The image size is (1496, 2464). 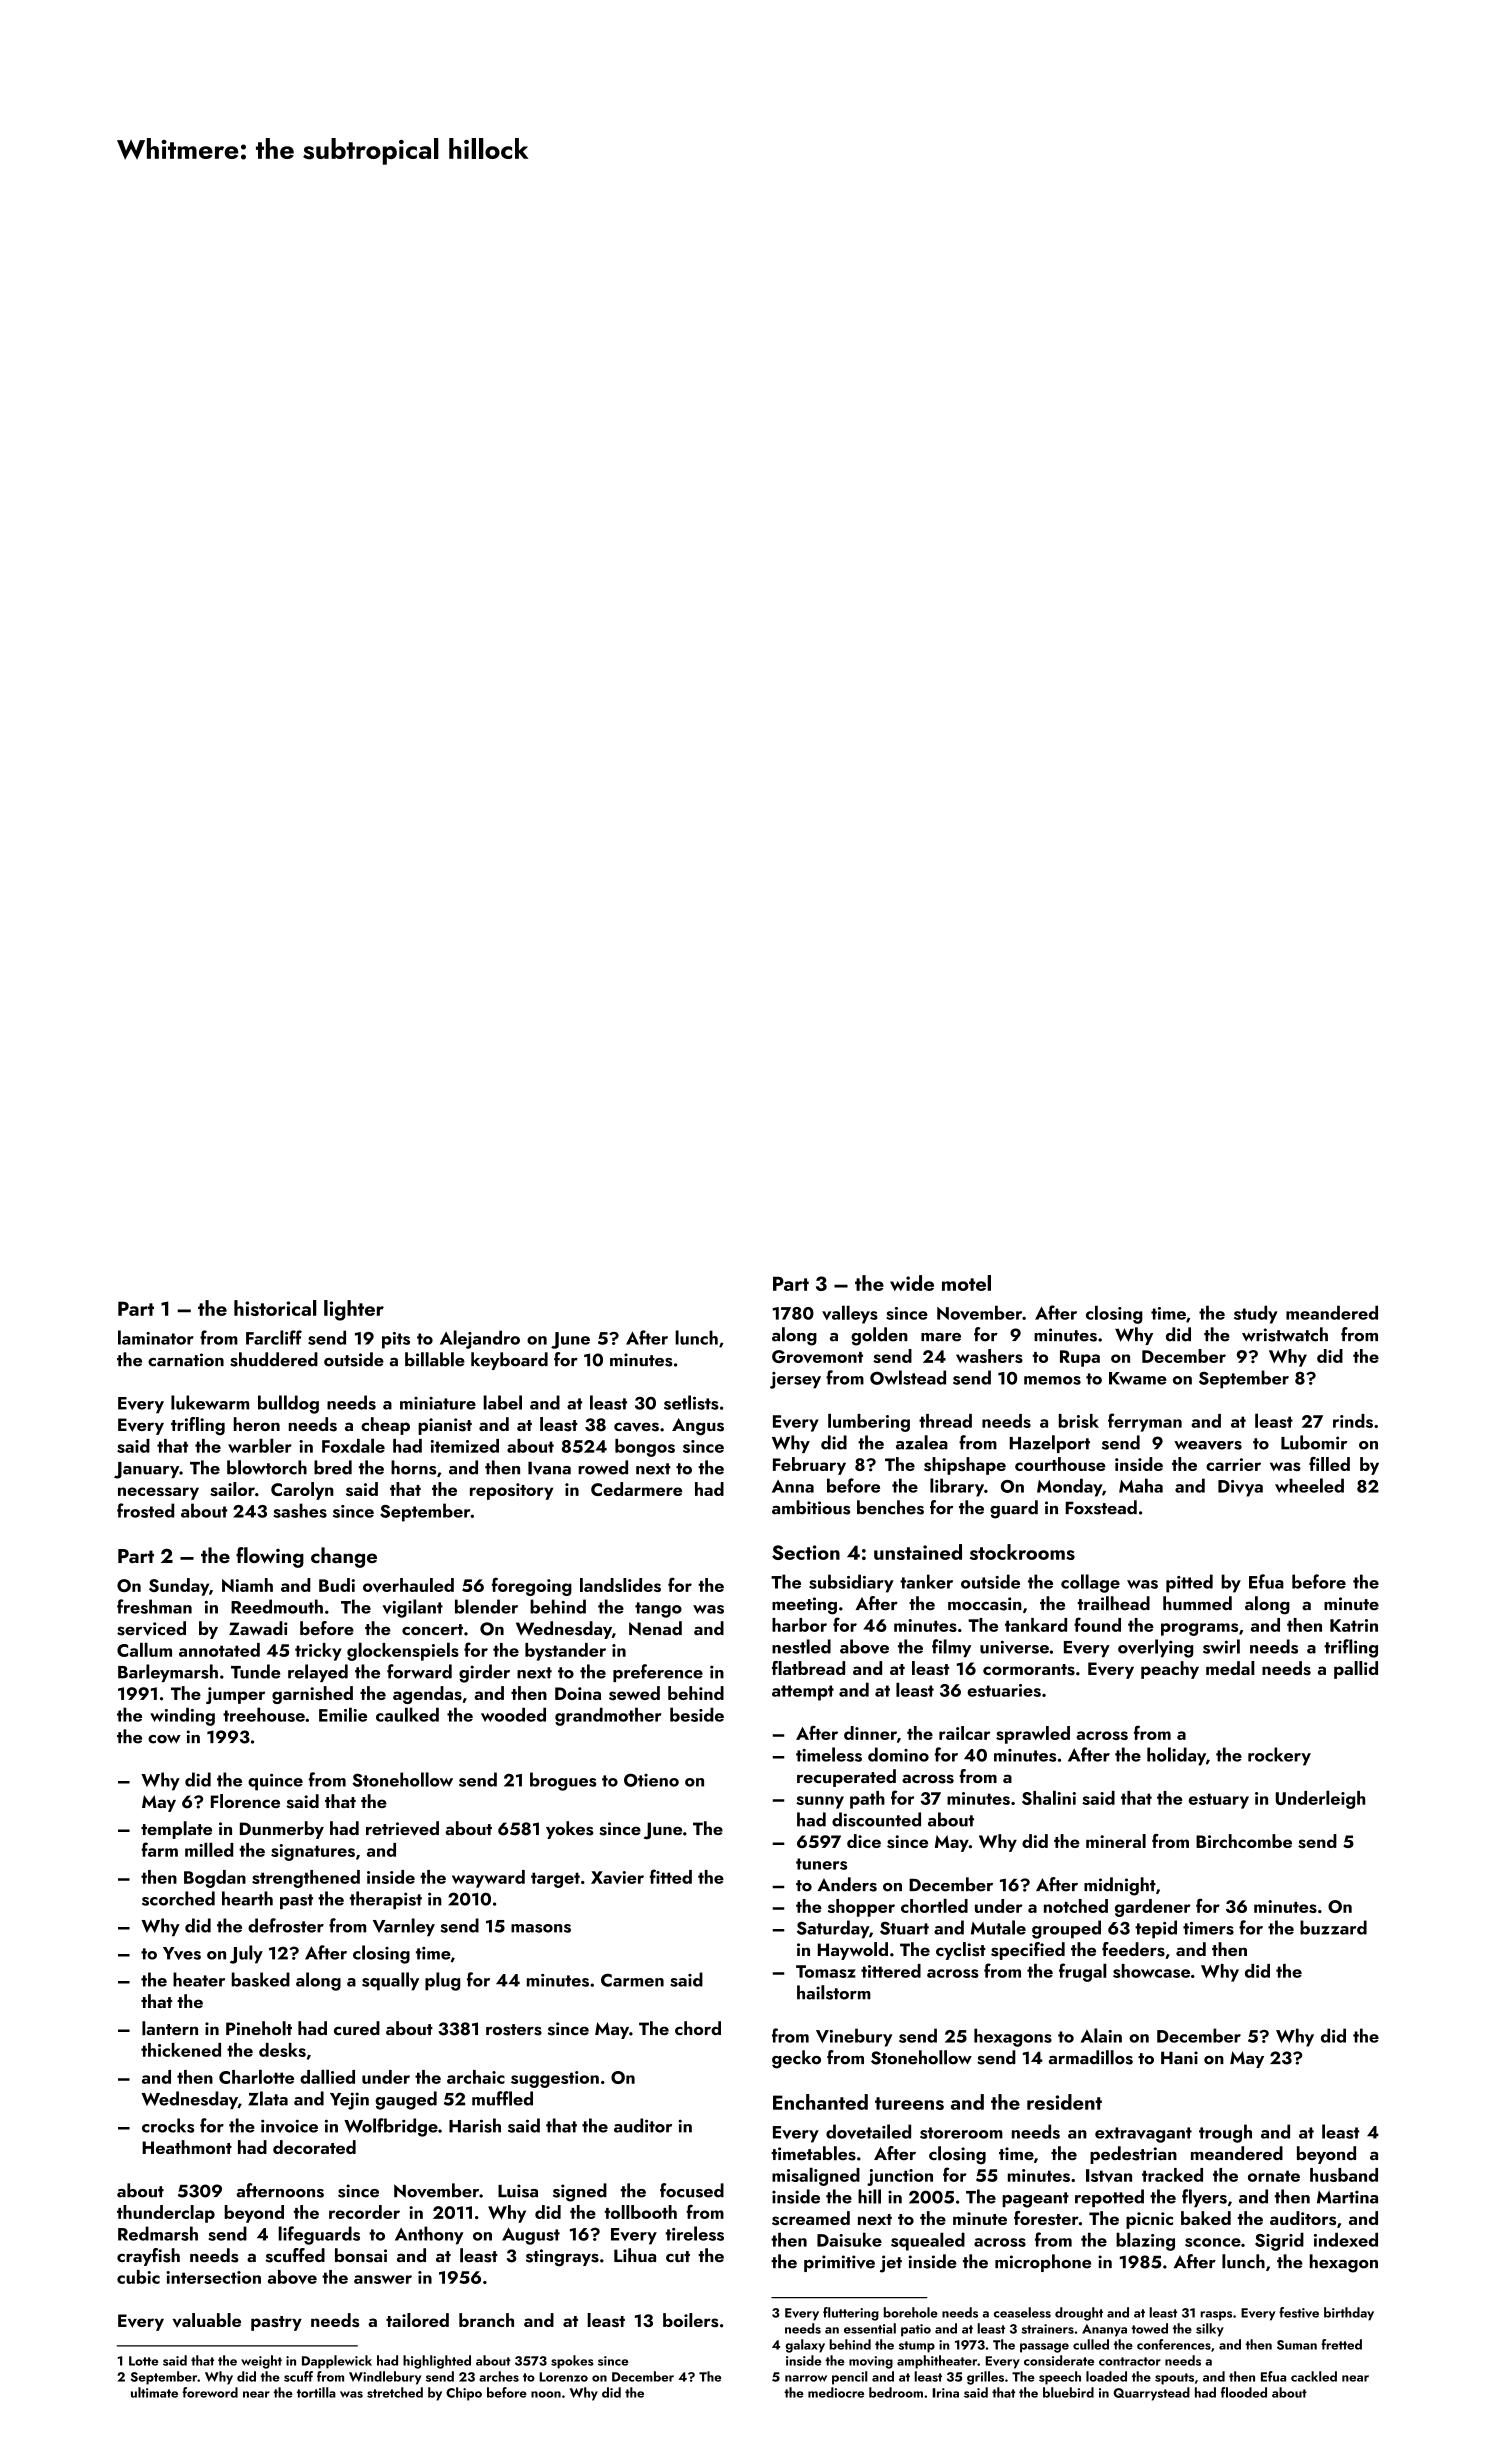 I want to click on mare, so click(x=941, y=1337).
